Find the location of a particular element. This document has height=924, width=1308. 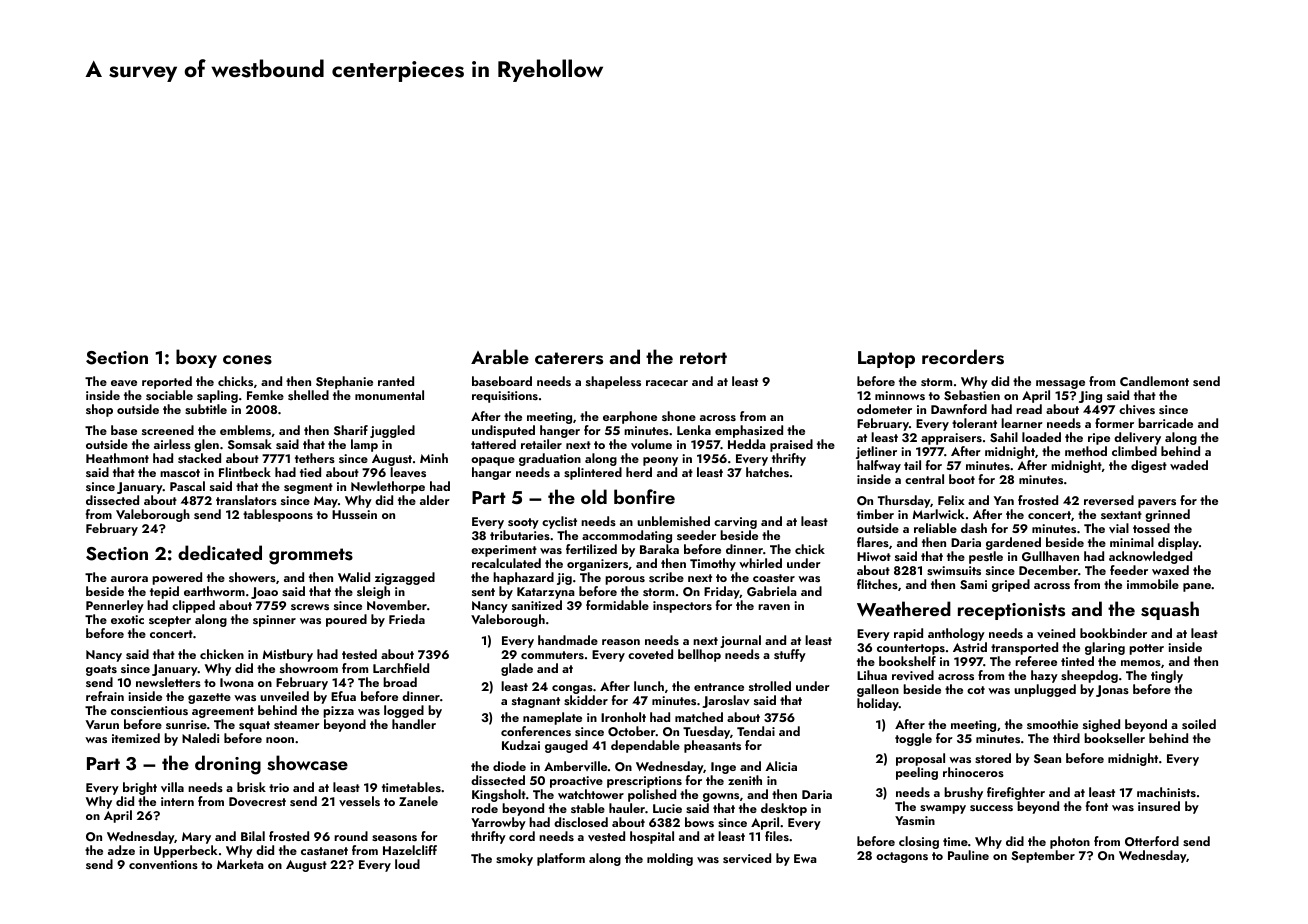

earphone is located at coordinates (630, 417).
